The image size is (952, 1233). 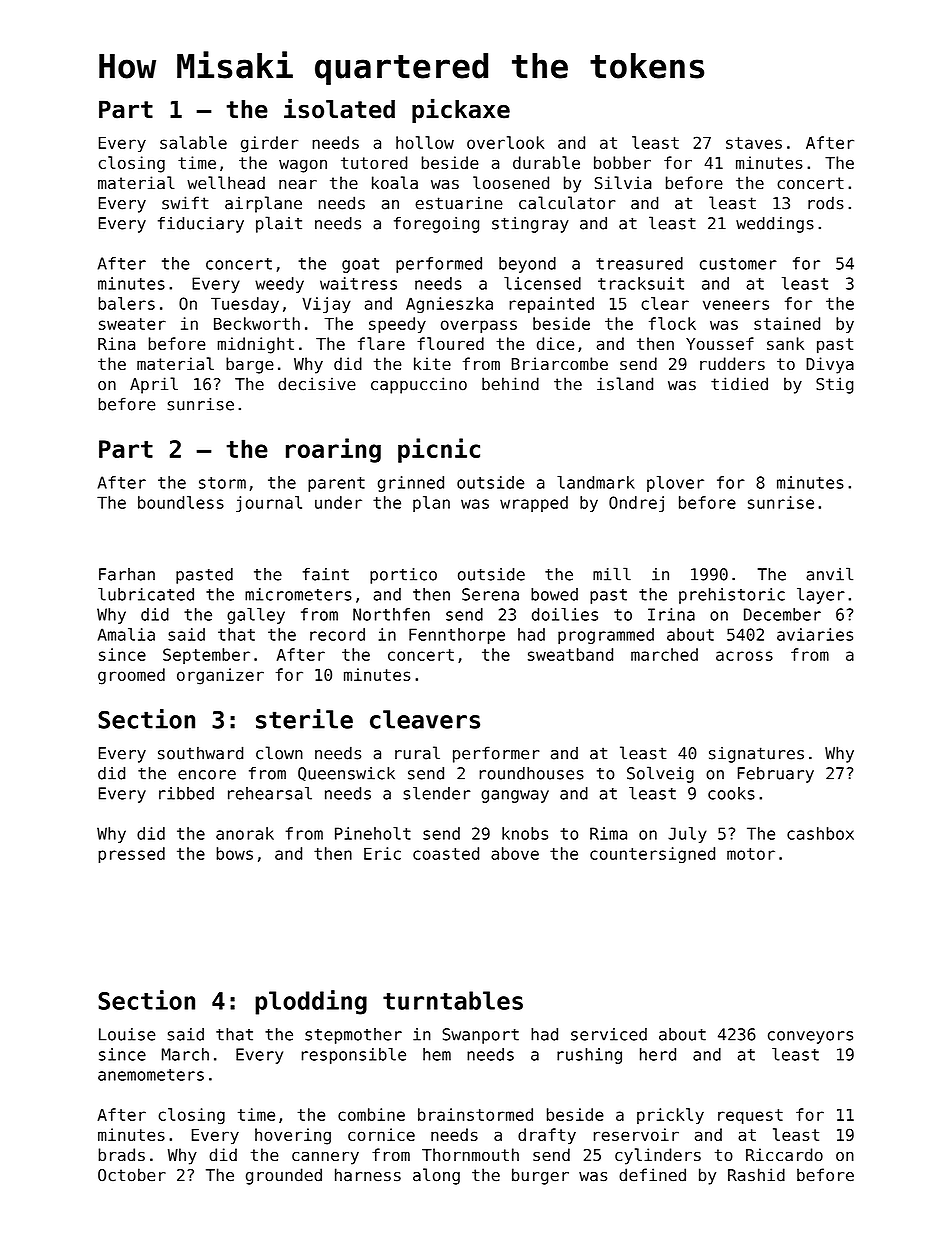 I want to click on staves, so click(x=754, y=143).
